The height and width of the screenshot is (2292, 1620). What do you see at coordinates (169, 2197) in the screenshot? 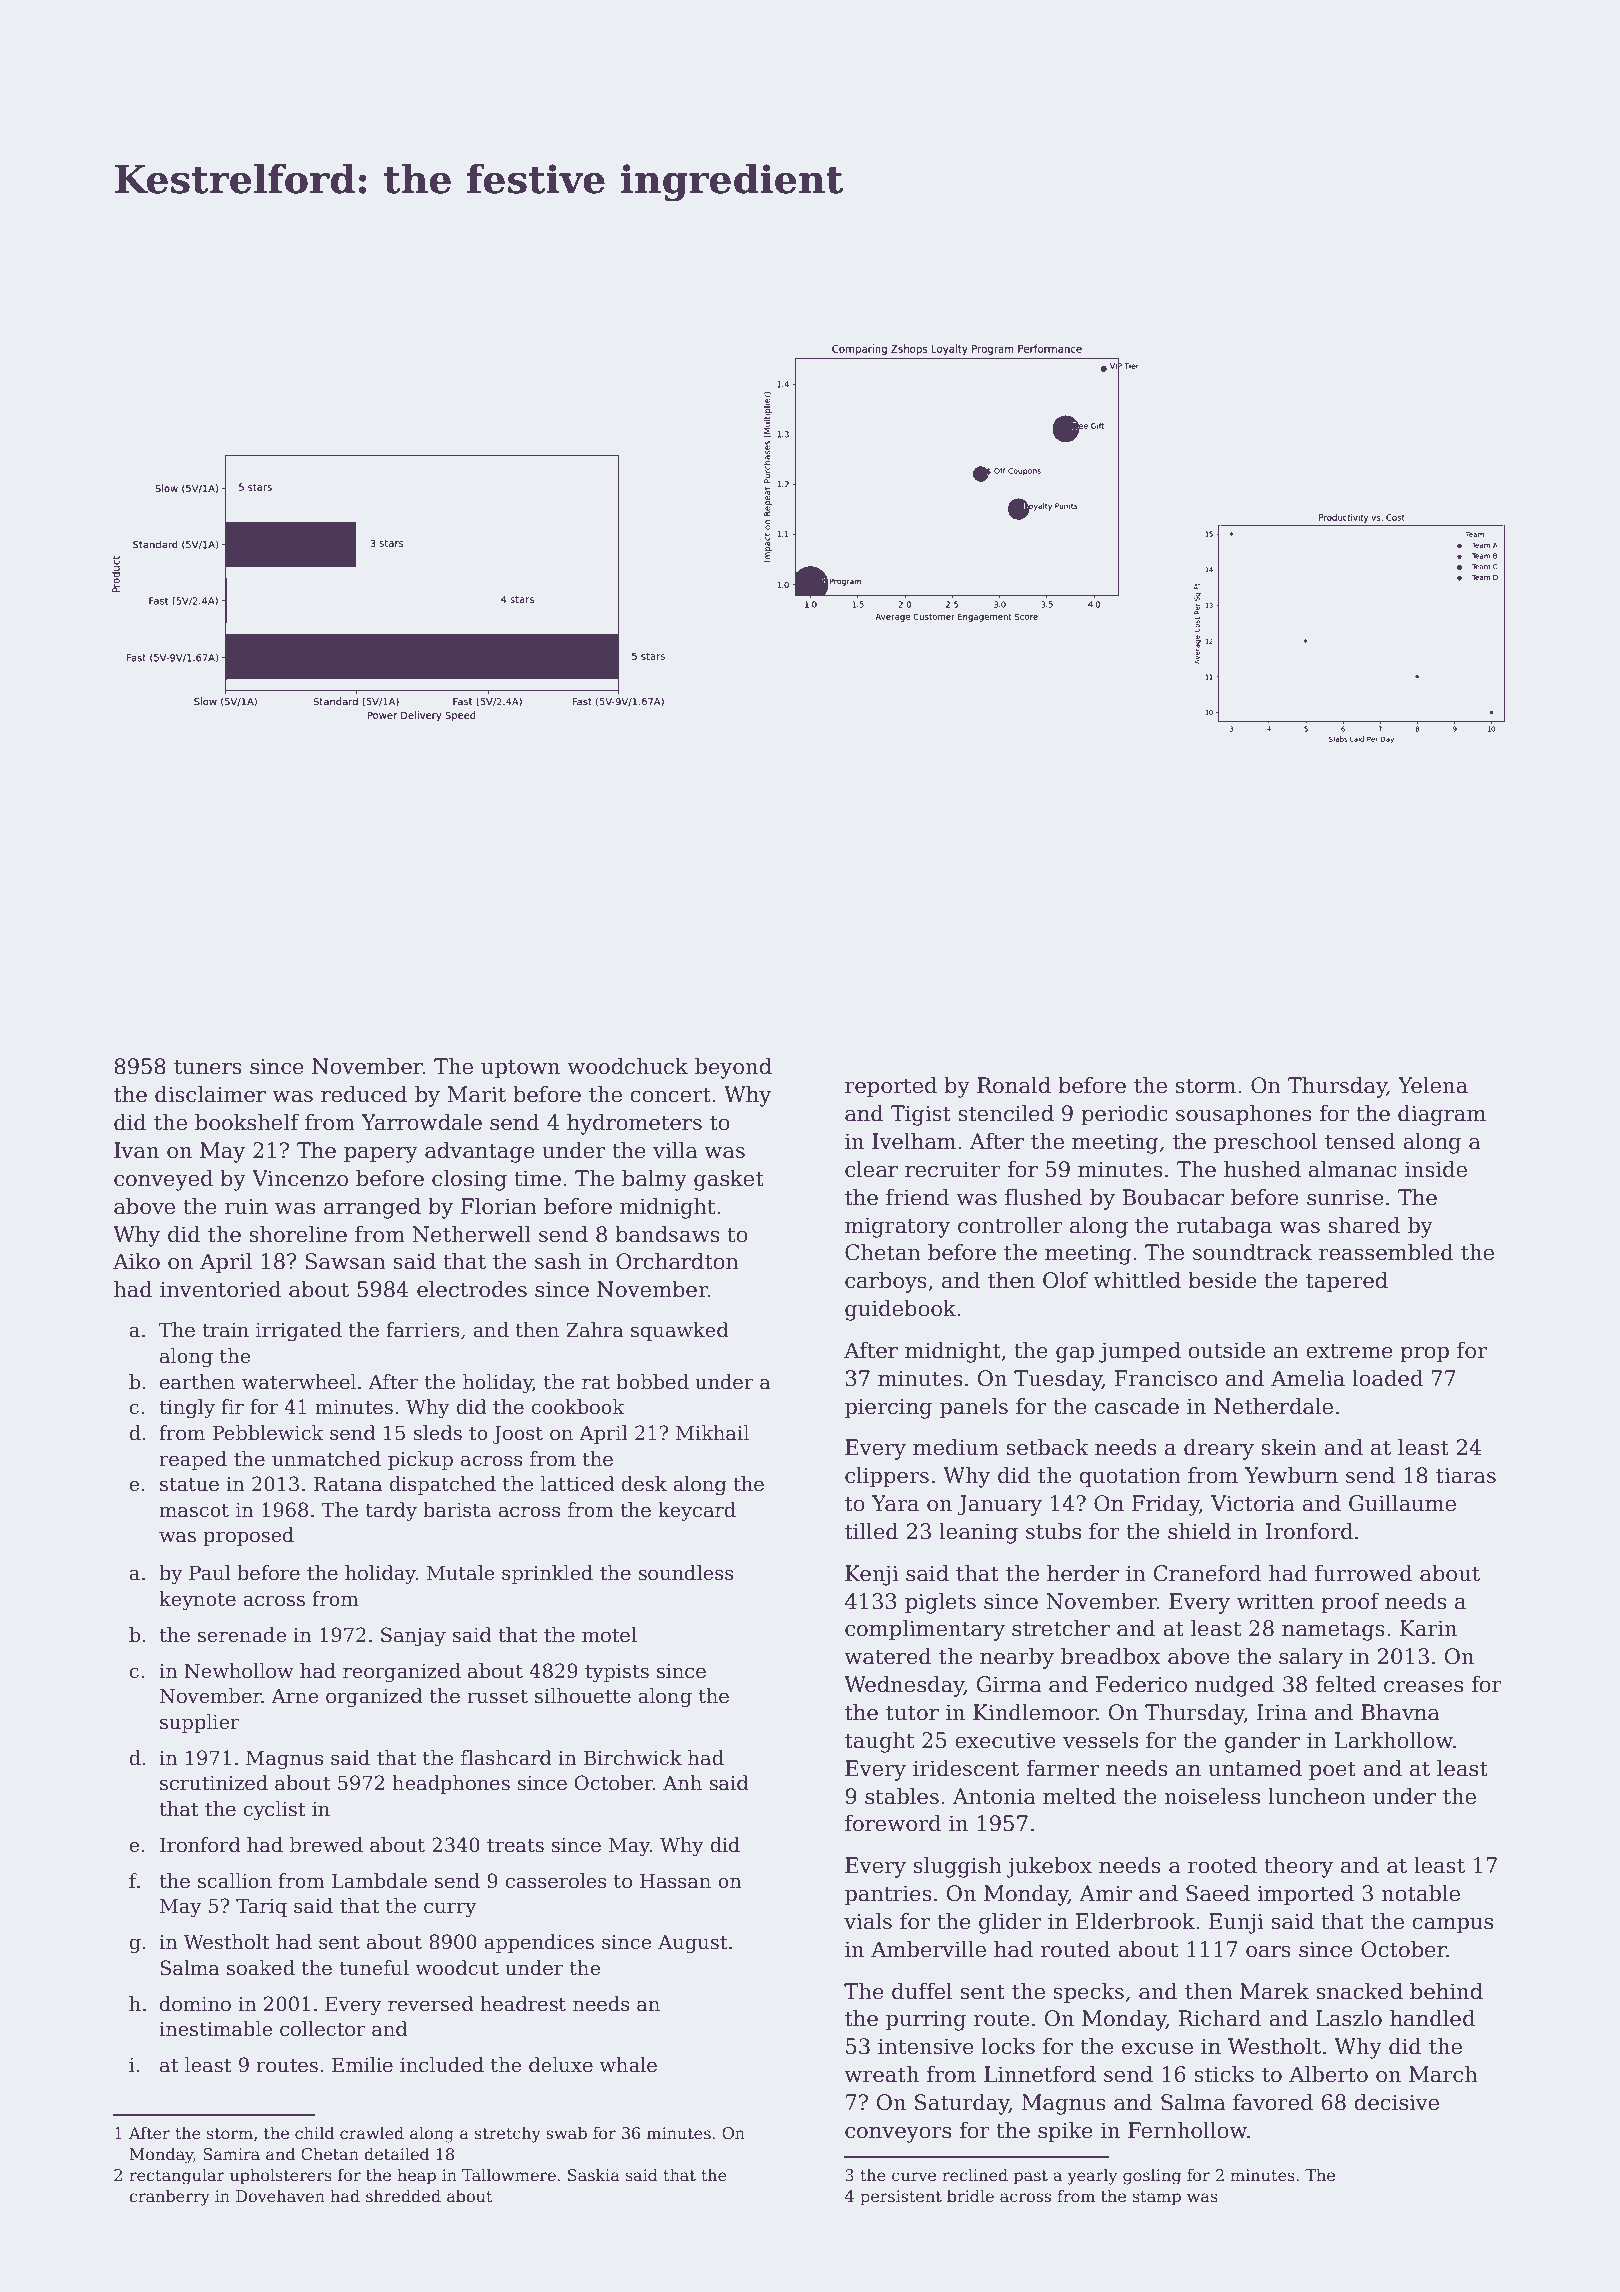
I see `cranberry` at bounding box center [169, 2197].
